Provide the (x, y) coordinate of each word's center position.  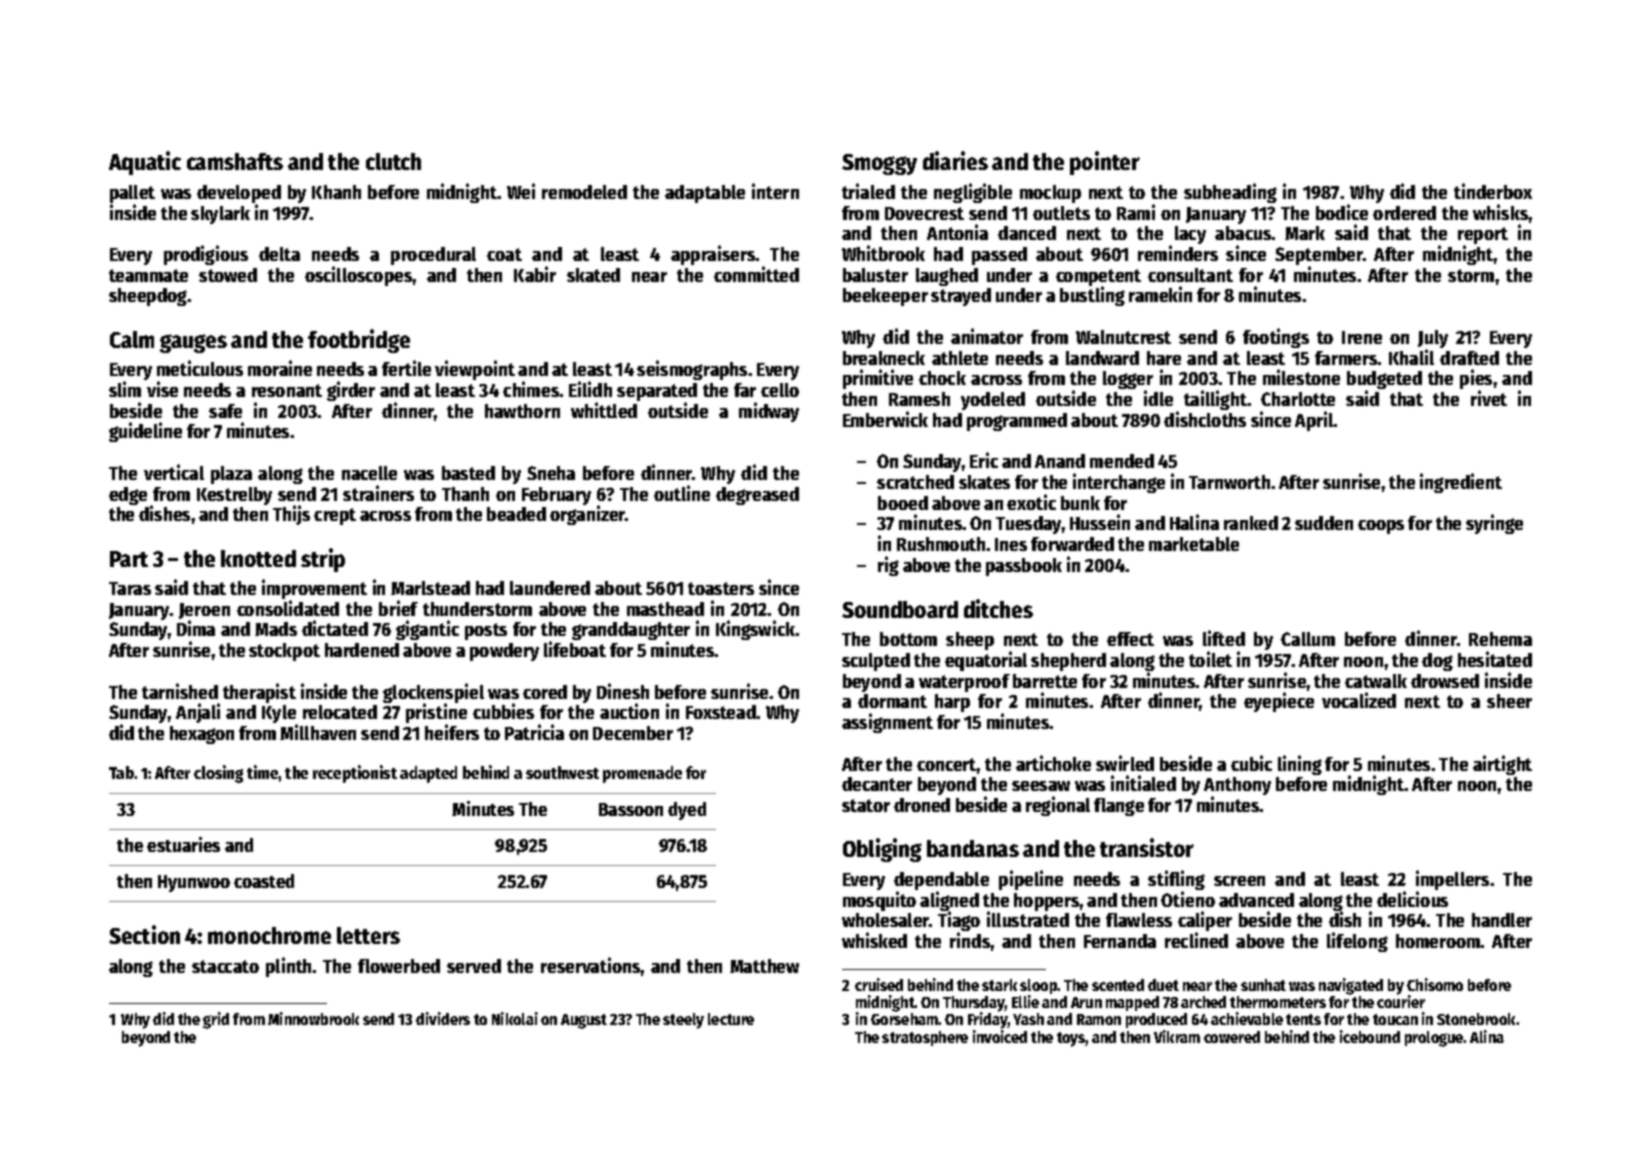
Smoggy (879, 164)
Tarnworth (1229, 482)
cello (780, 390)
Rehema (1500, 639)
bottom (908, 639)
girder (351, 391)
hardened (362, 650)
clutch (393, 161)
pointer (1105, 163)
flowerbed (399, 966)
